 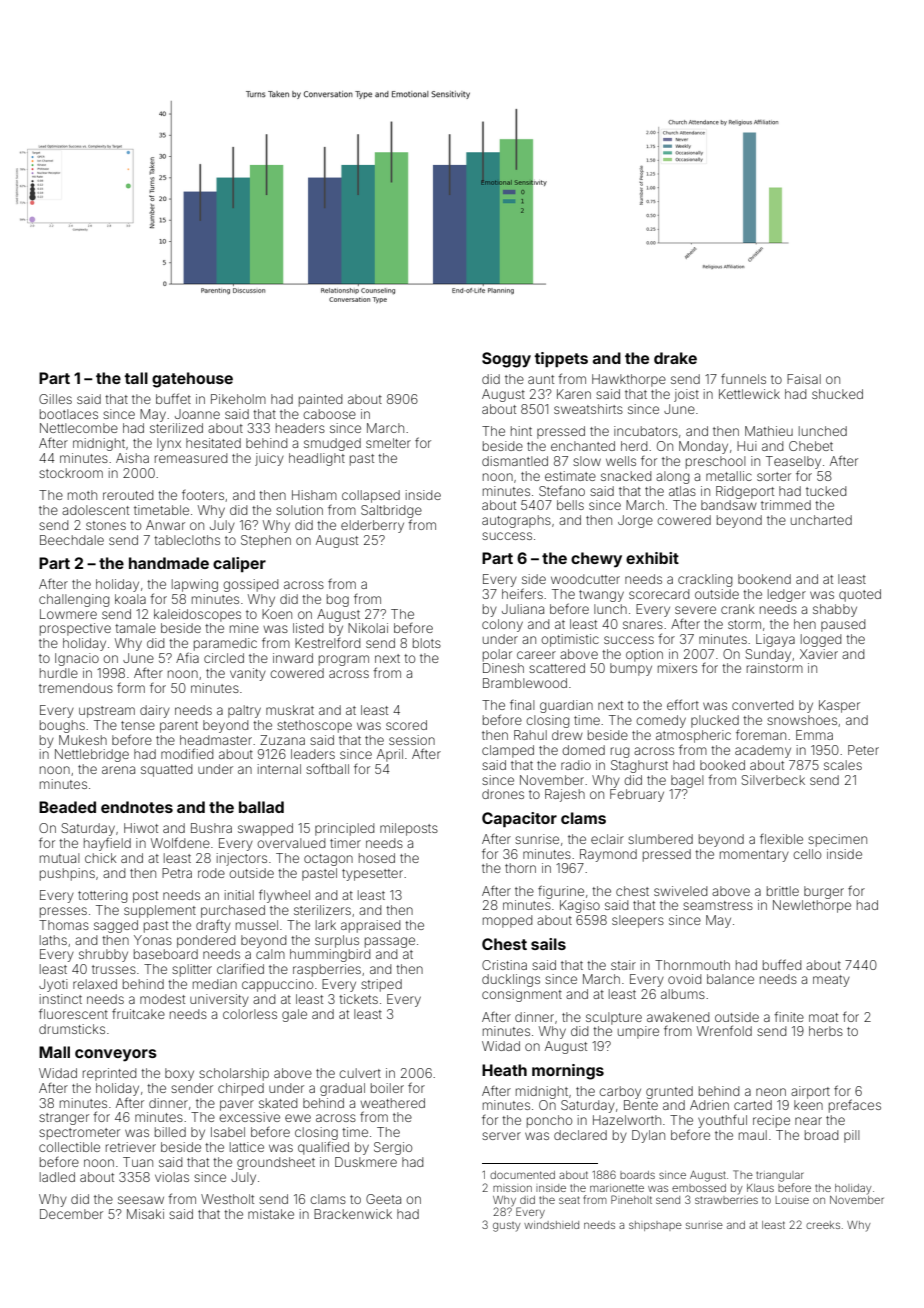 I want to click on gatehouse, so click(x=192, y=380).
